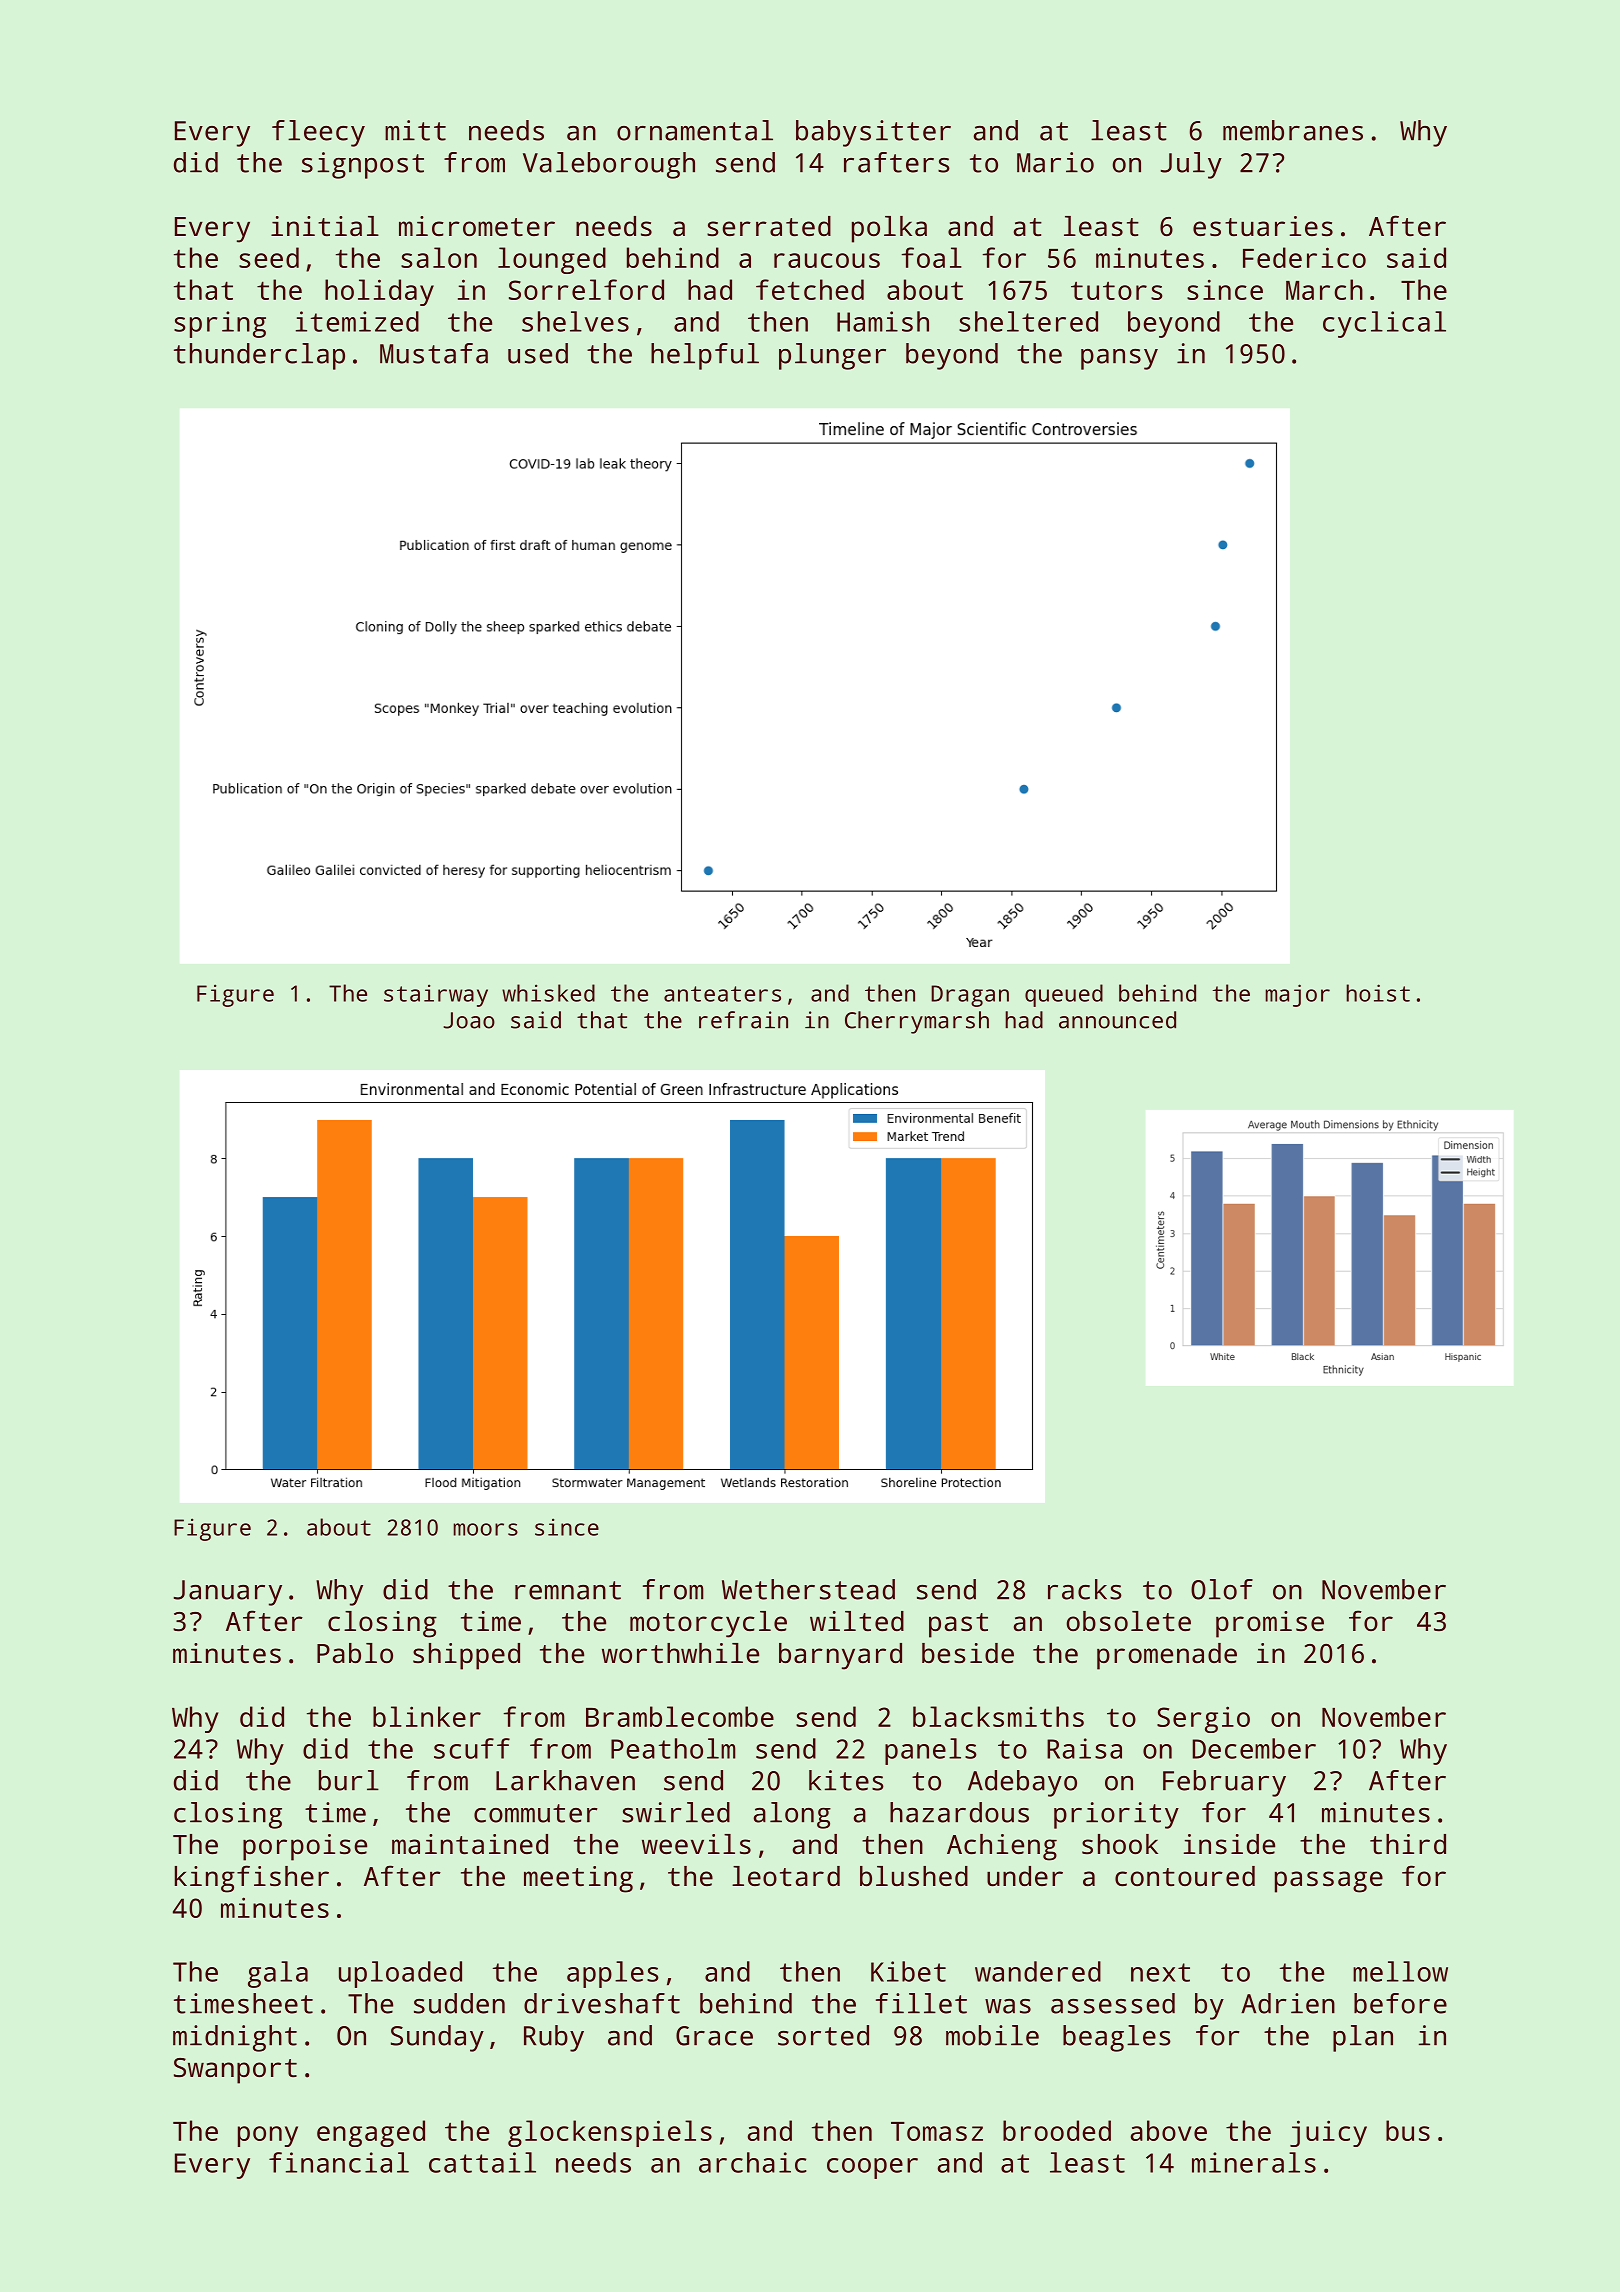  What do you see at coordinates (1117, 1020) in the screenshot?
I see `announced` at bounding box center [1117, 1020].
